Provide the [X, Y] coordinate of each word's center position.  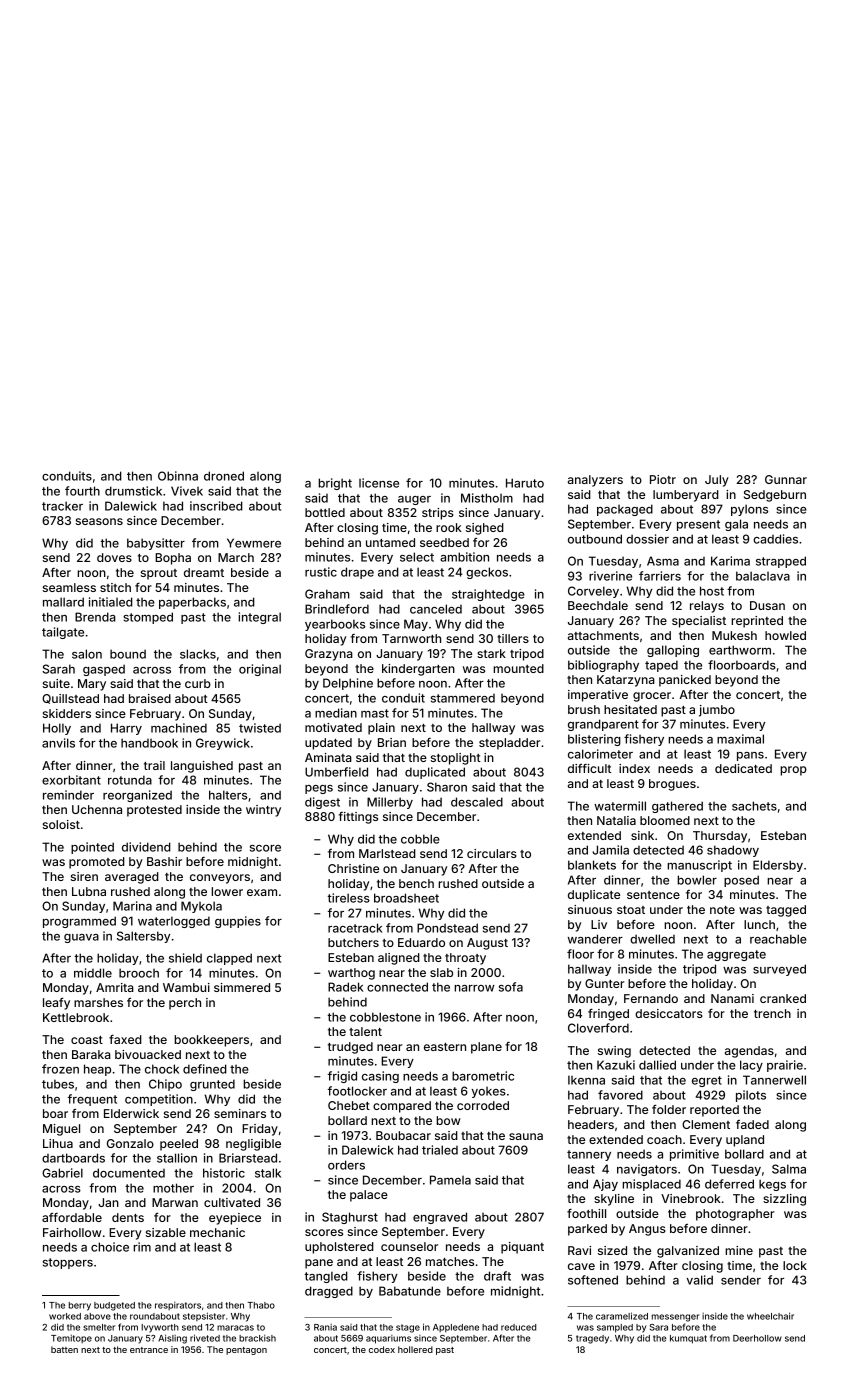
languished [202, 767]
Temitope [71, 1338]
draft [497, 1276]
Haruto [525, 483]
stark [491, 653]
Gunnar [786, 479]
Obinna [178, 476]
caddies [775, 539]
